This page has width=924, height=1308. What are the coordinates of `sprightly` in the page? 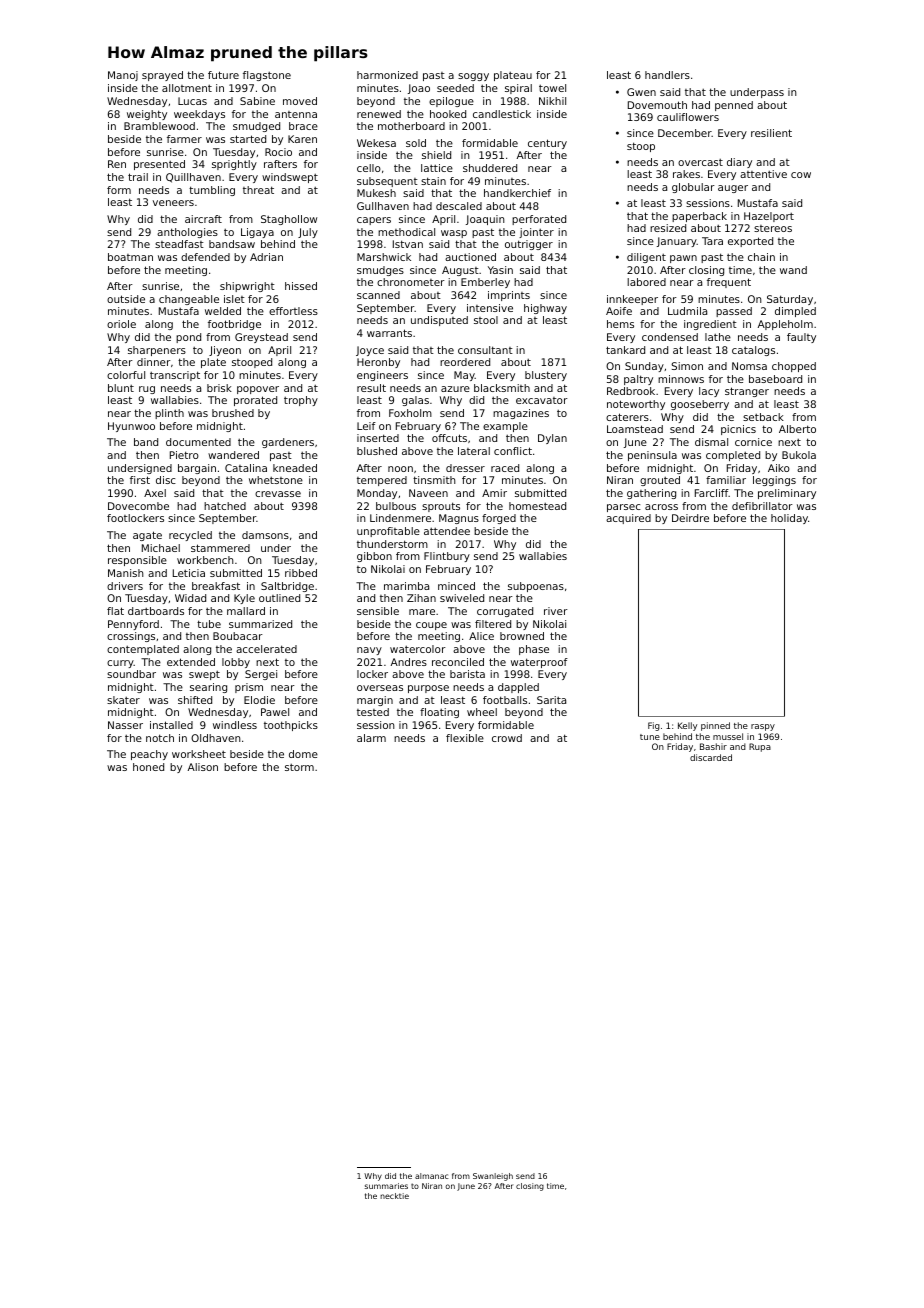 It's located at (234, 165).
